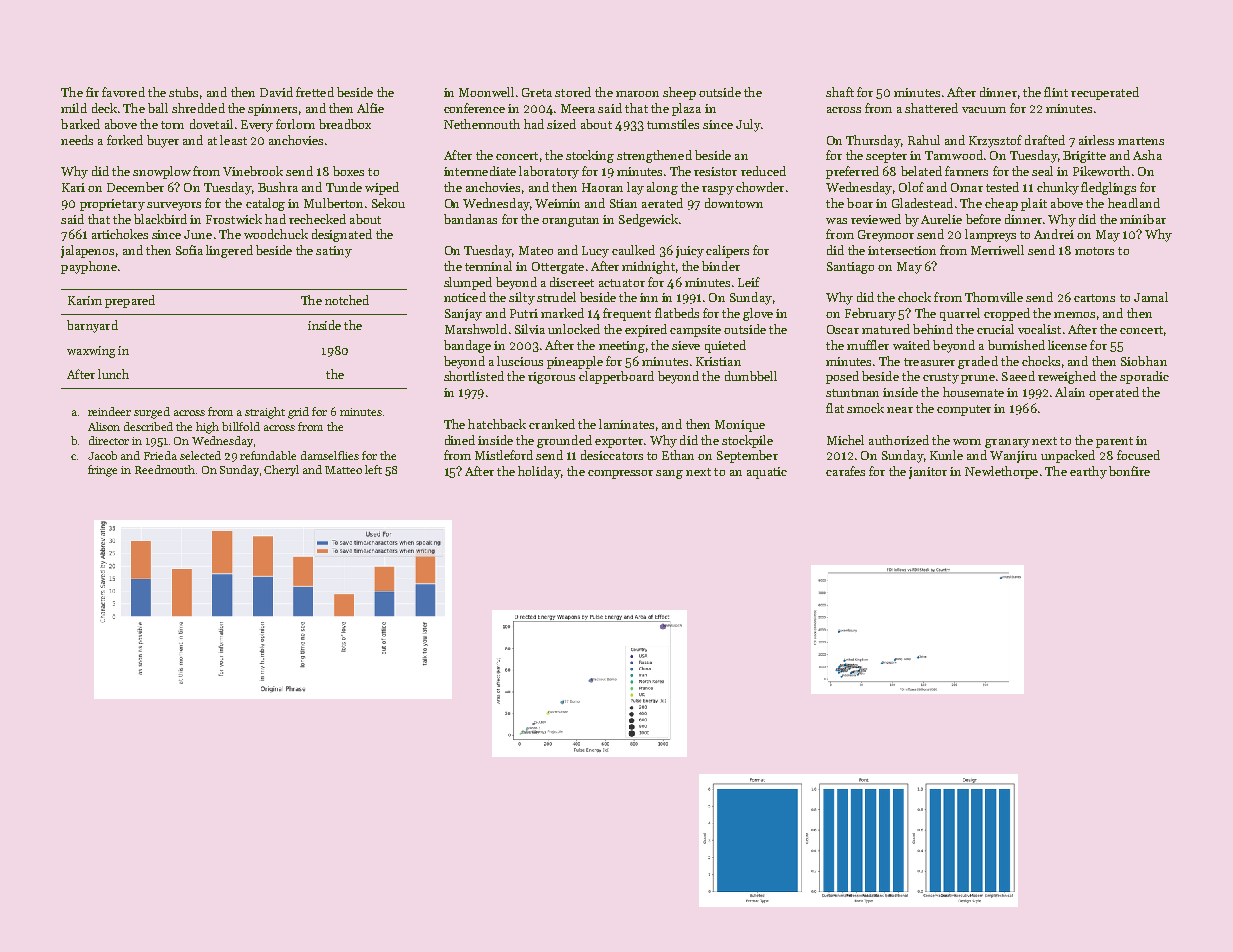 The image size is (1233, 952). Describe the element at coordinates (130, 301) in the document. I see `prepared` at that location.
